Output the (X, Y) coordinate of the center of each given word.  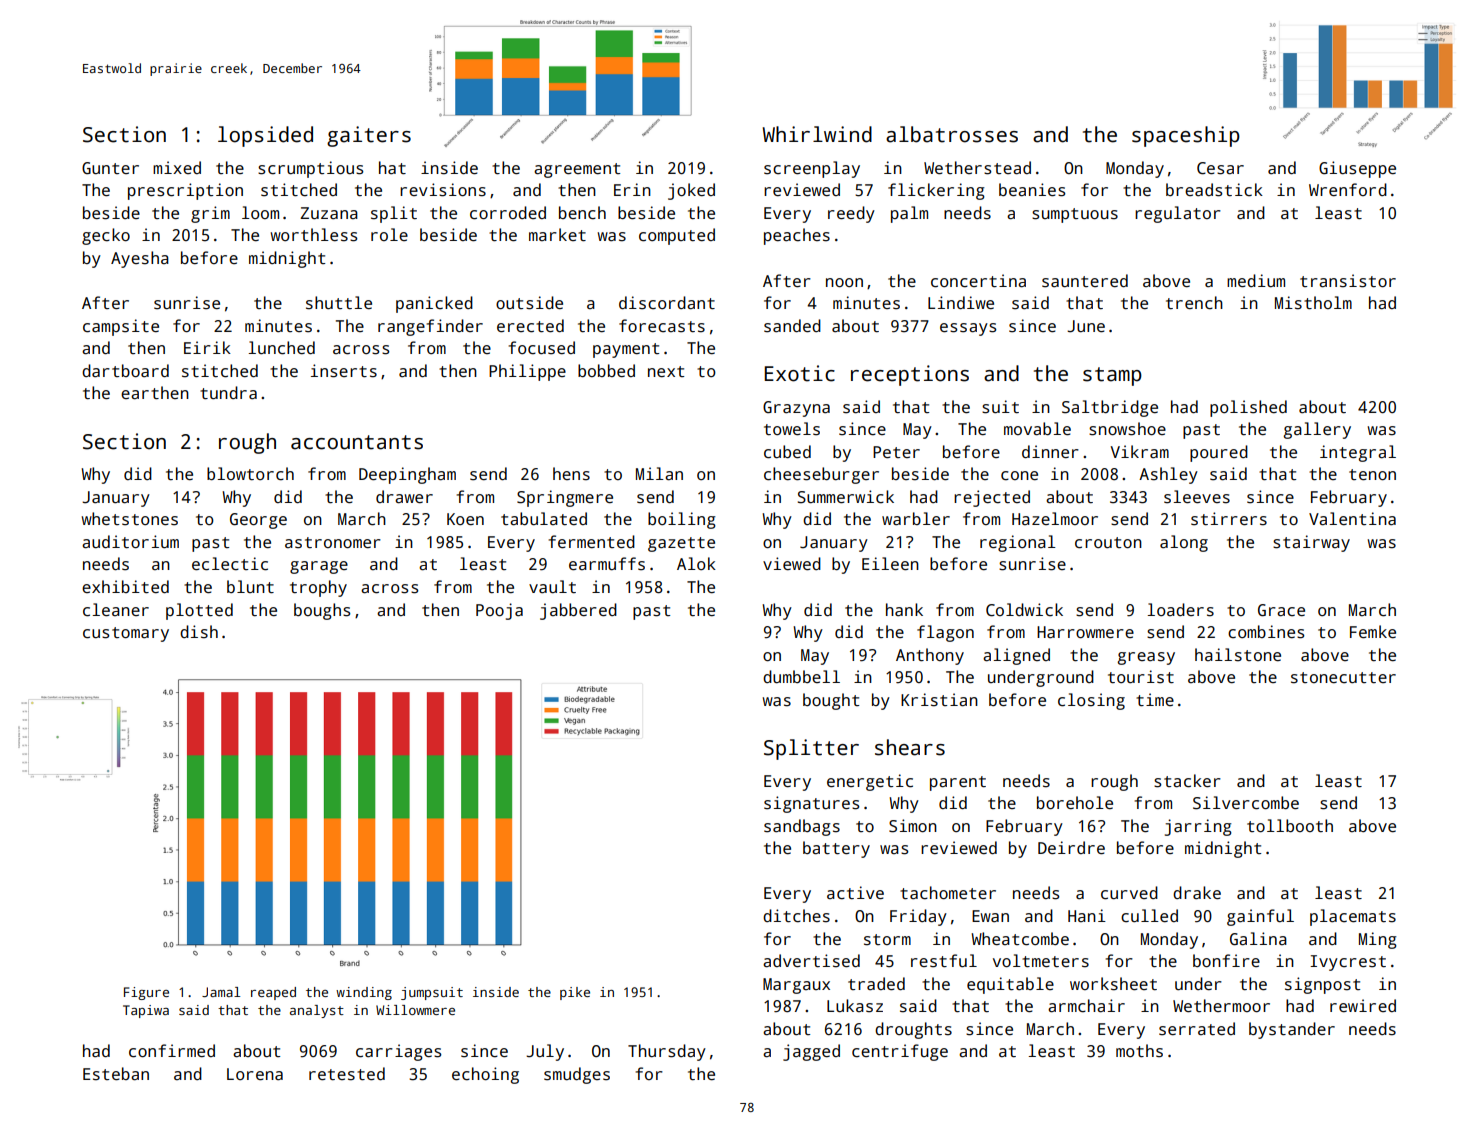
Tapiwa (146, 1011)
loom (260, 212)
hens (571, 474)
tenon (1372, 474)
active (855, 893)
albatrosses (952, 134)
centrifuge (900, 1052)
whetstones (130, 519)
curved (1129, 893)
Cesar (1220, 168)
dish (199, 632)
